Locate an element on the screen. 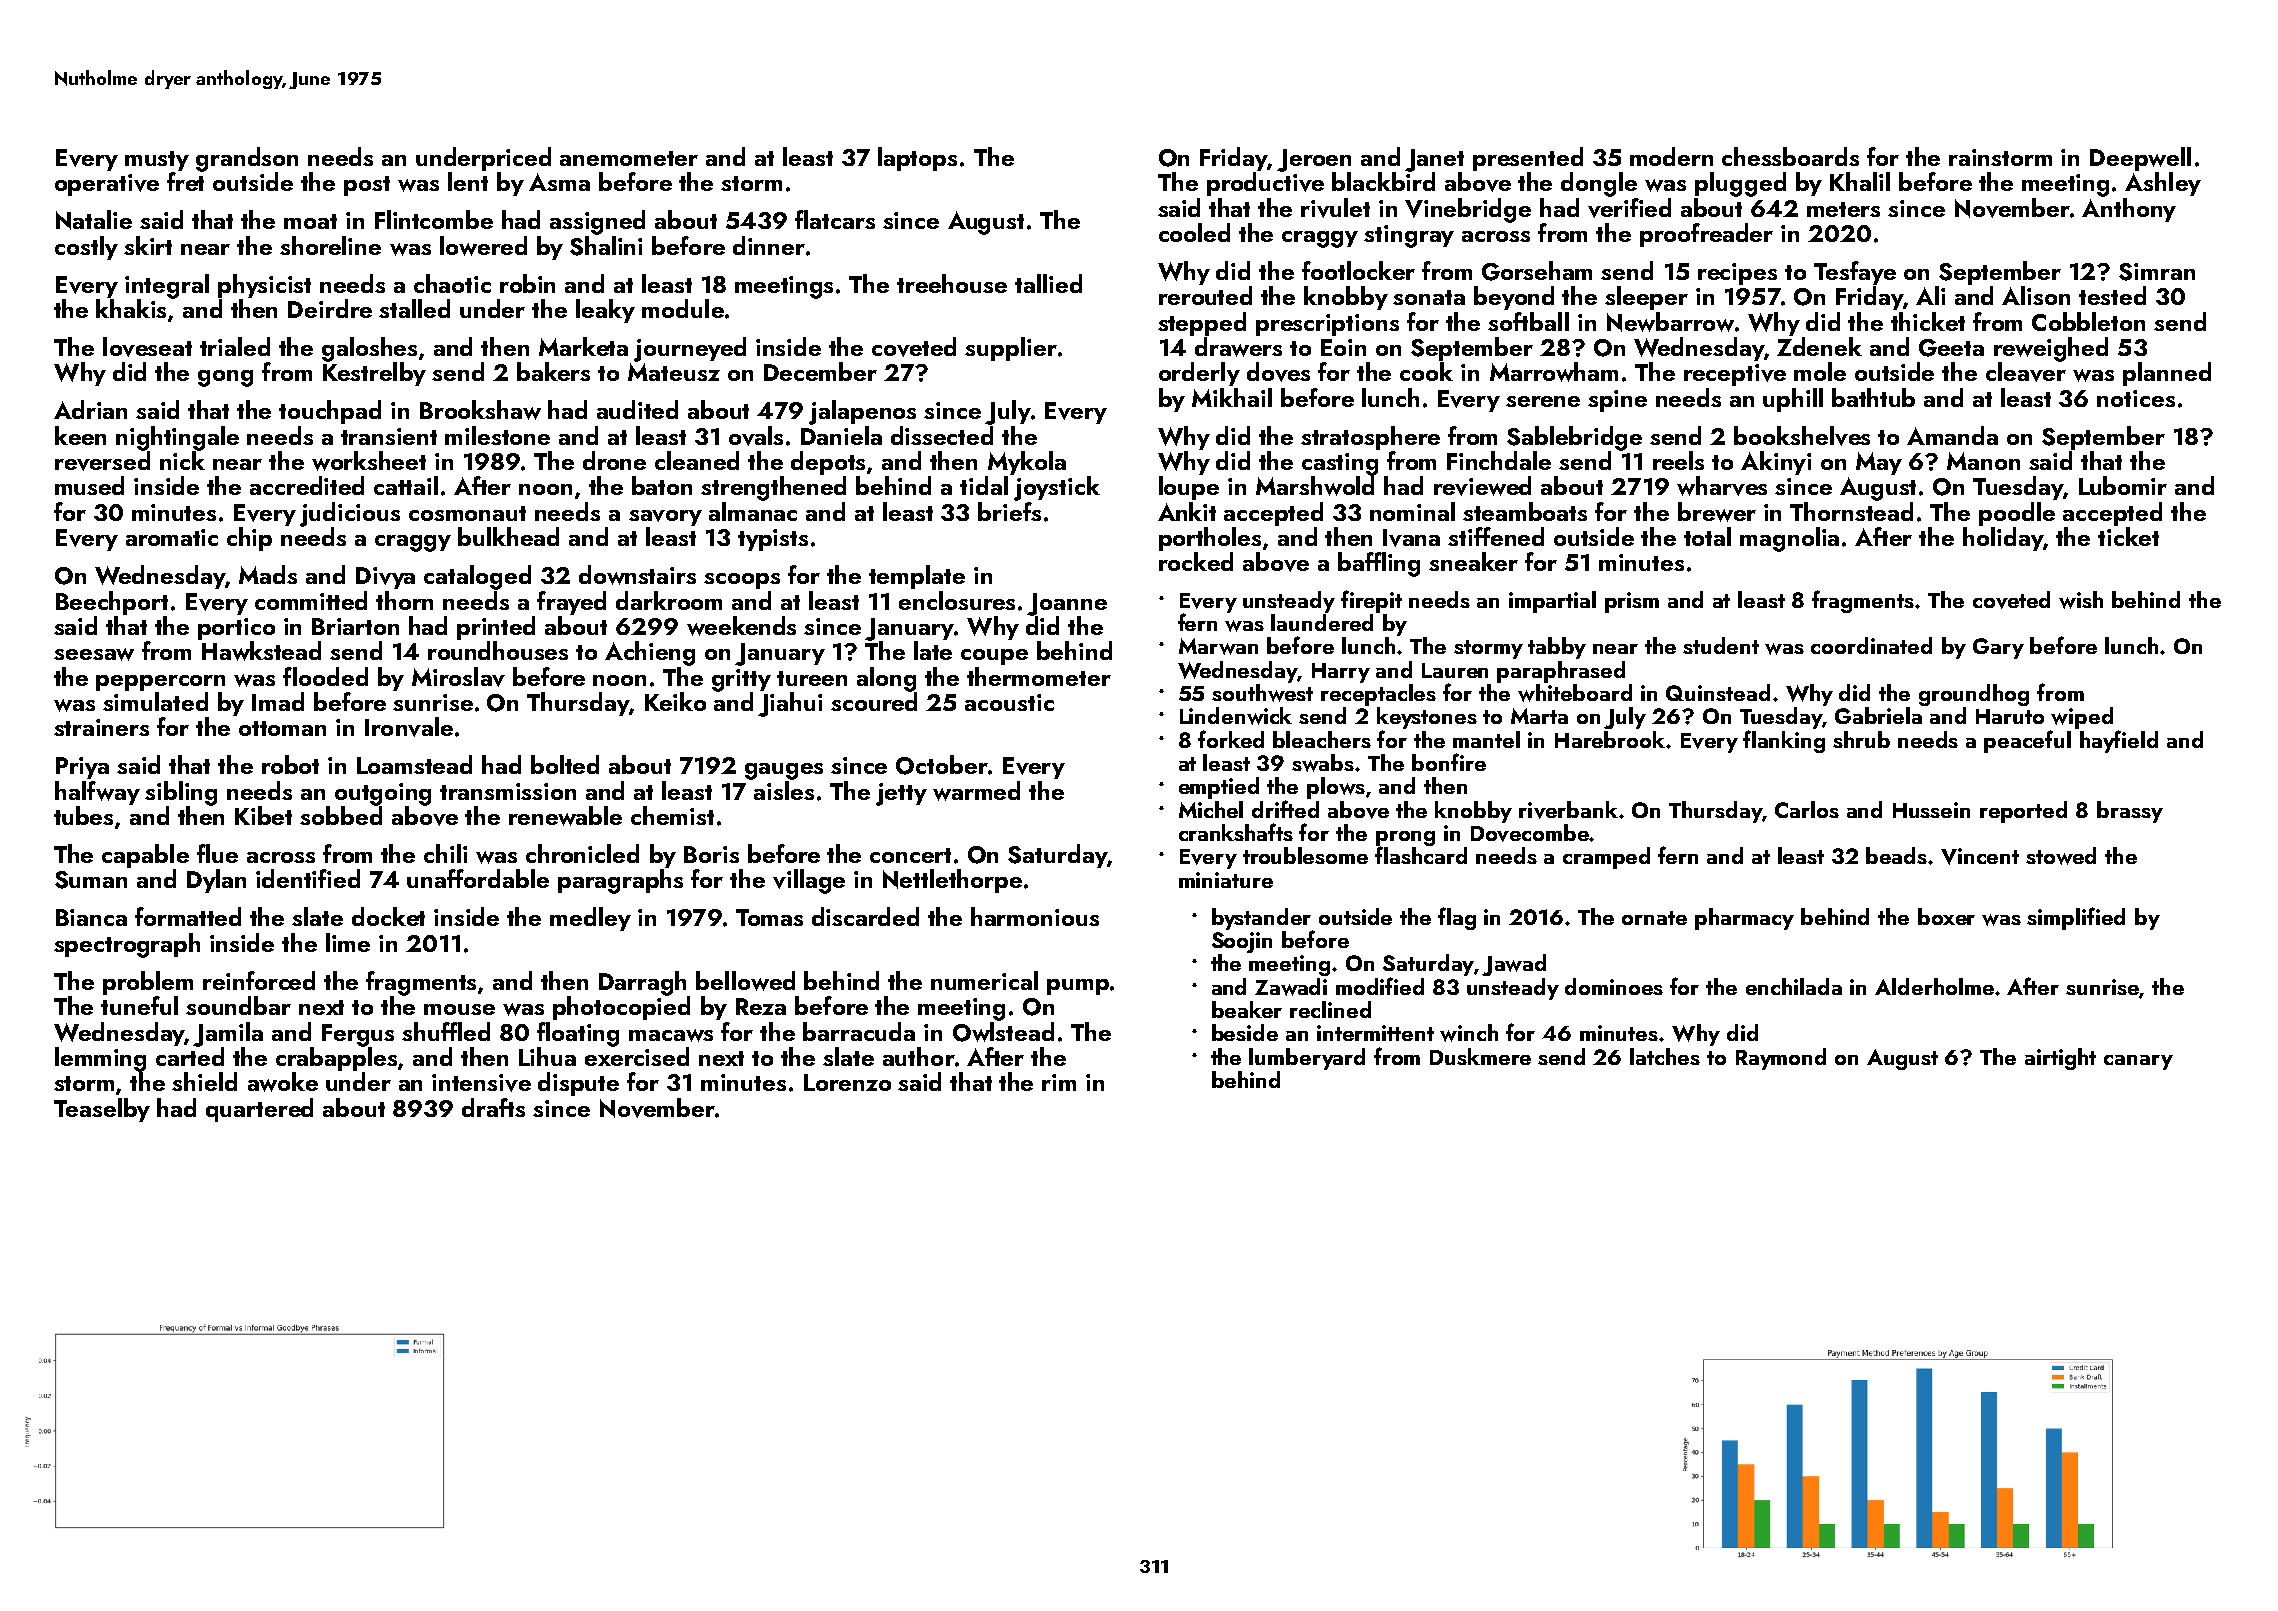 Image resolution: width=2278 pixels, height=1611 pixels. warmed is located at coordinates (976, 791).
